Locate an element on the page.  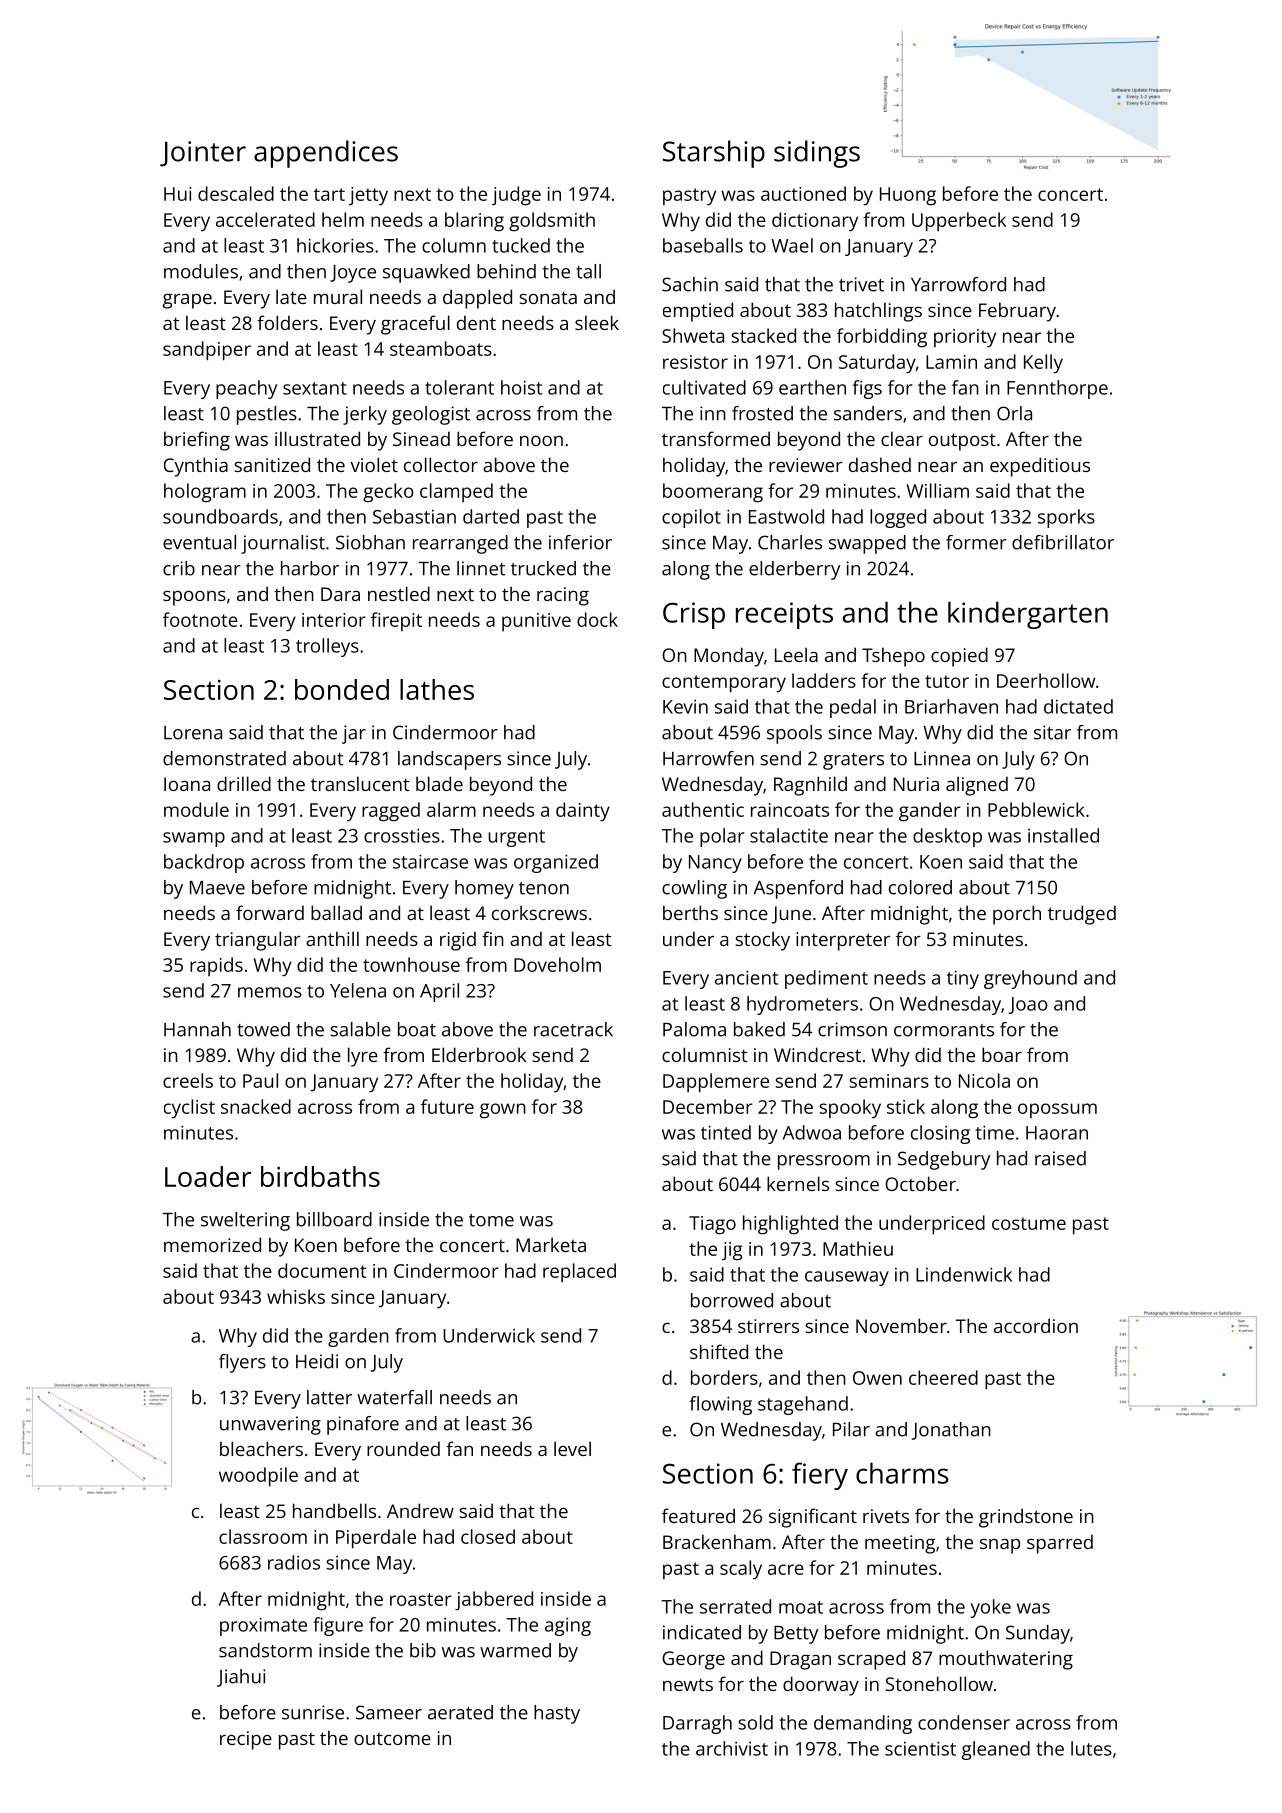
lutes is located at coordinates (1091, 1748).
